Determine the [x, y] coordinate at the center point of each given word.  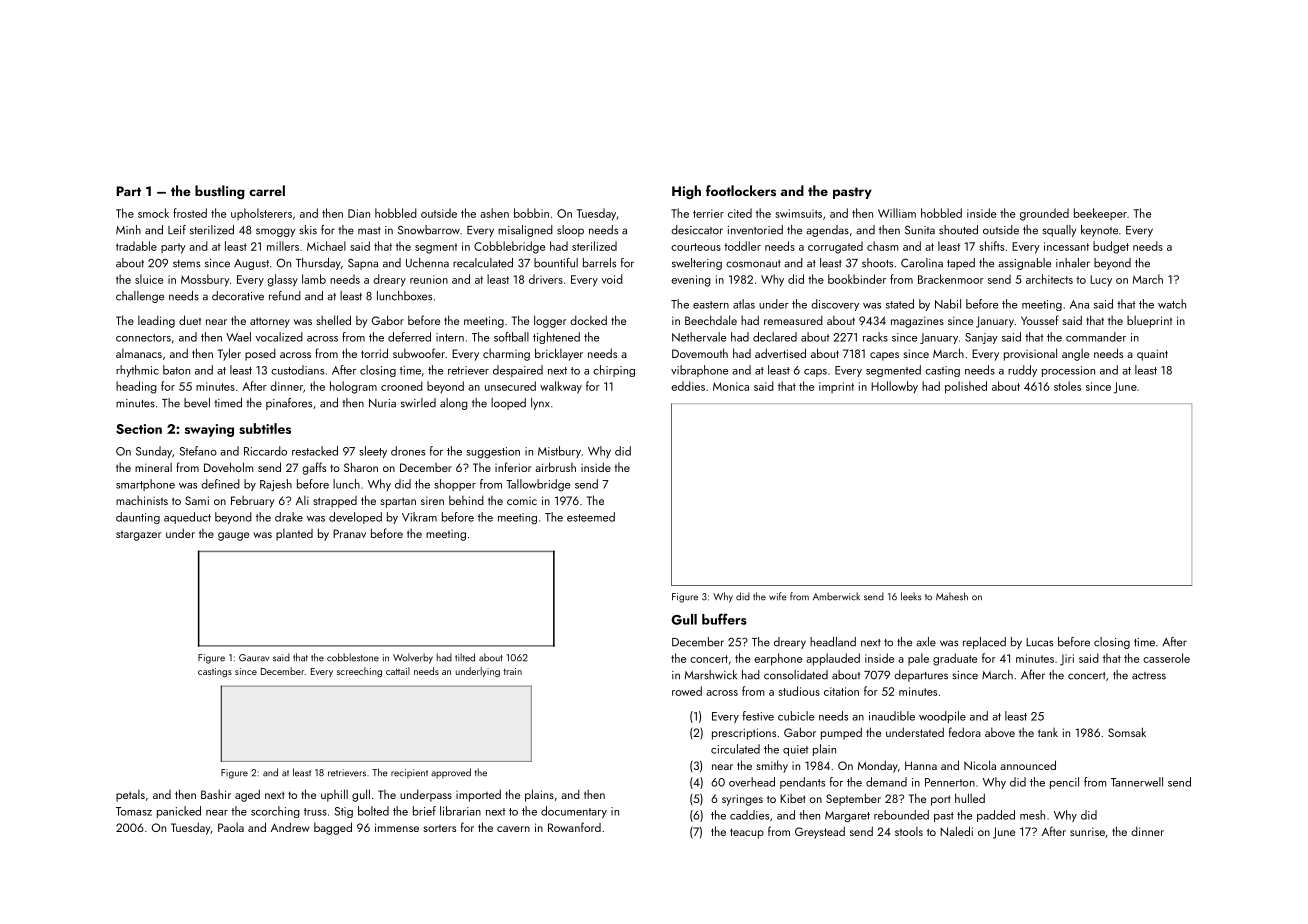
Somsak [1127, 732]
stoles [1067, 386]
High [686, 192]
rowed [687, 691]
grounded [1044, 214]
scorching [275, 812]
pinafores [289, 404]
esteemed [591, 517]
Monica [731, 386]
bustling [220, 192]
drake [289, 517]
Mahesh [952, 596]
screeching [359, 672]
